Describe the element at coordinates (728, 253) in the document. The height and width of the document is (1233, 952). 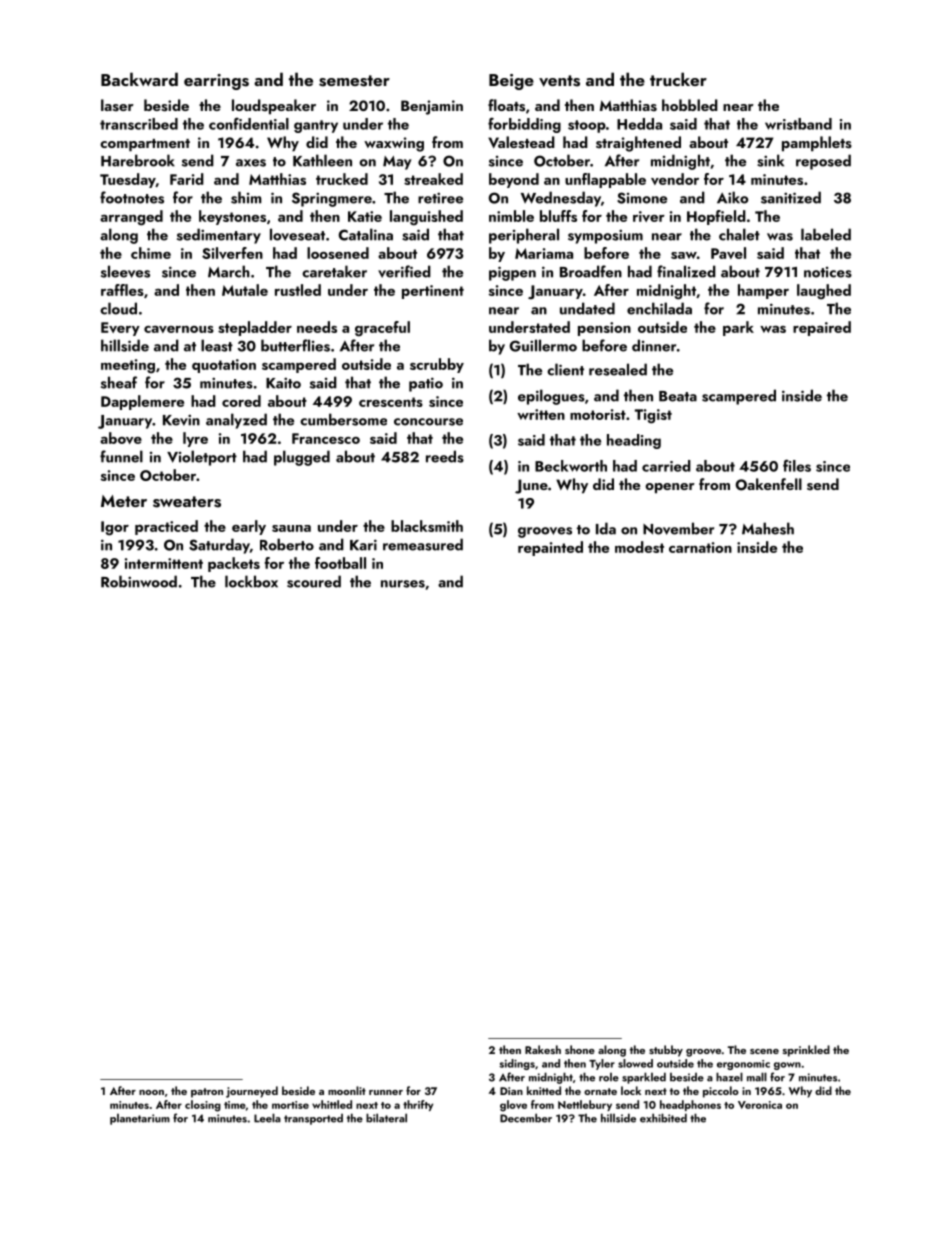
I see `Pavel` at that location.
